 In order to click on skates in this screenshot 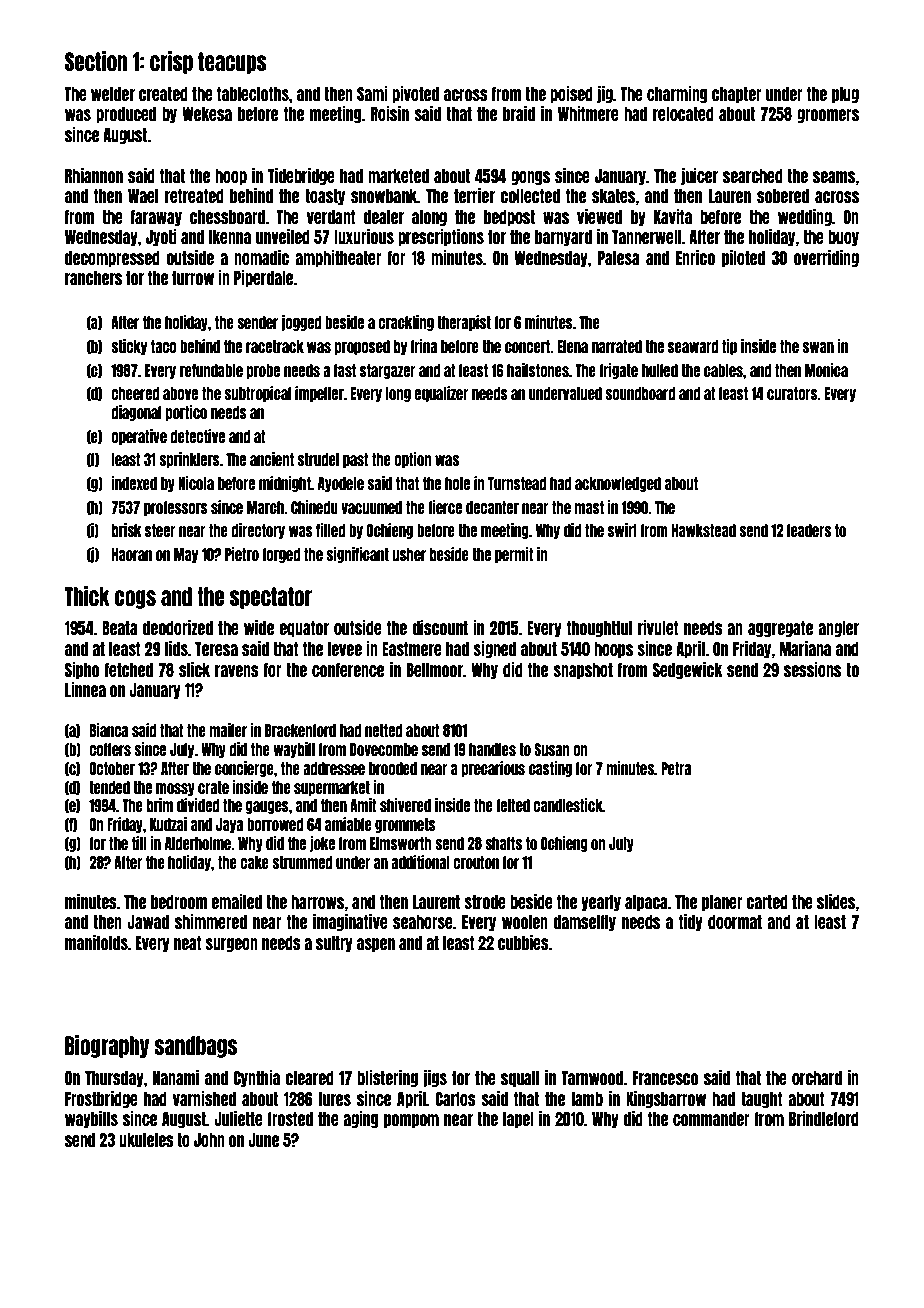, I will do `click(614, 196)`.
